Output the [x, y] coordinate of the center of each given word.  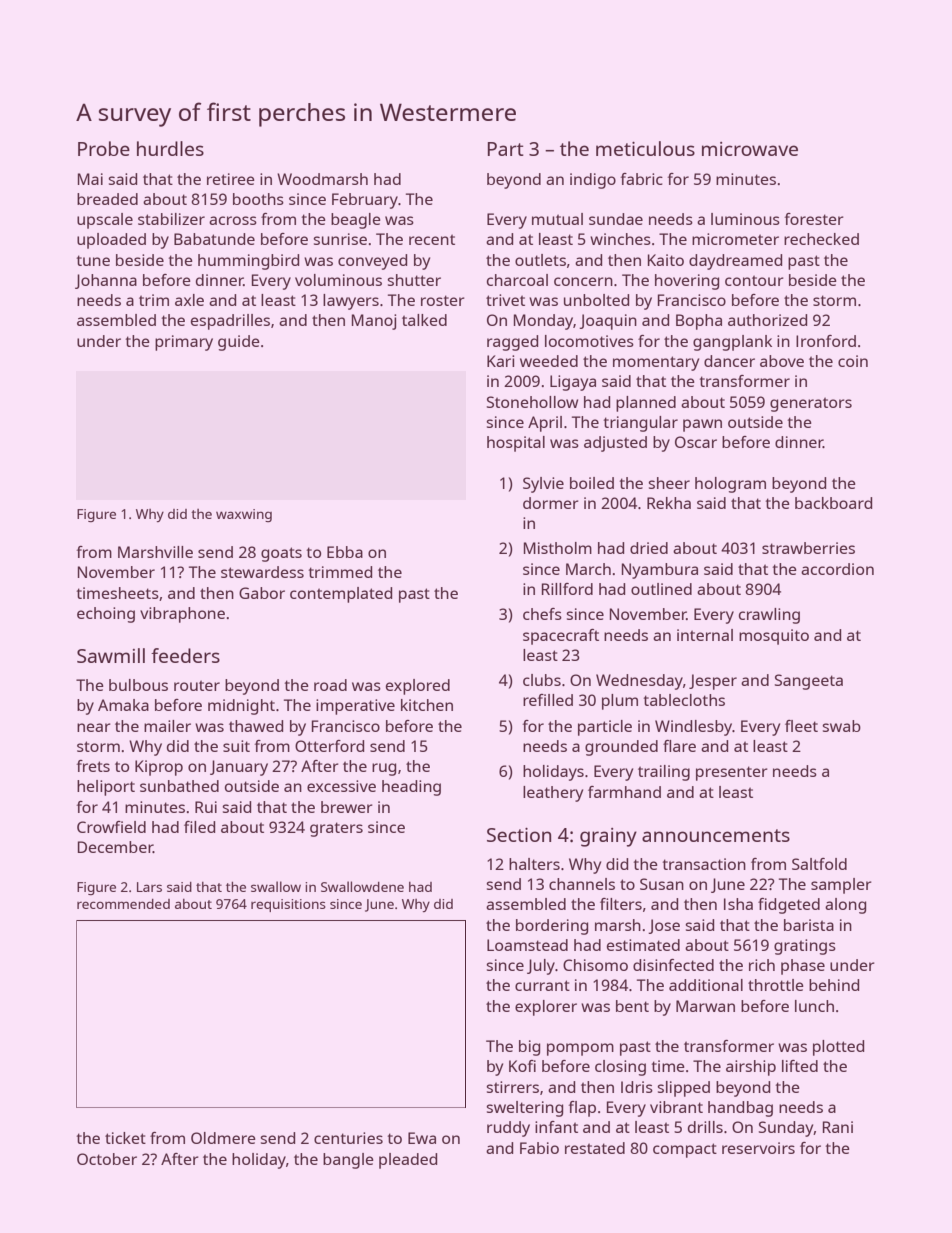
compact [685, 1150]
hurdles [170, 148]
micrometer [735, 239]
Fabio [539, 1148]
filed [199, 827]
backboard [833, 503]
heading [411, 788]
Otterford [329, 746]
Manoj [374, 322]
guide [239, 343]
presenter [732, 773]
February [365, 201]
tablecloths [684, 700]
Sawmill [111, 655]
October [107, 1159]
